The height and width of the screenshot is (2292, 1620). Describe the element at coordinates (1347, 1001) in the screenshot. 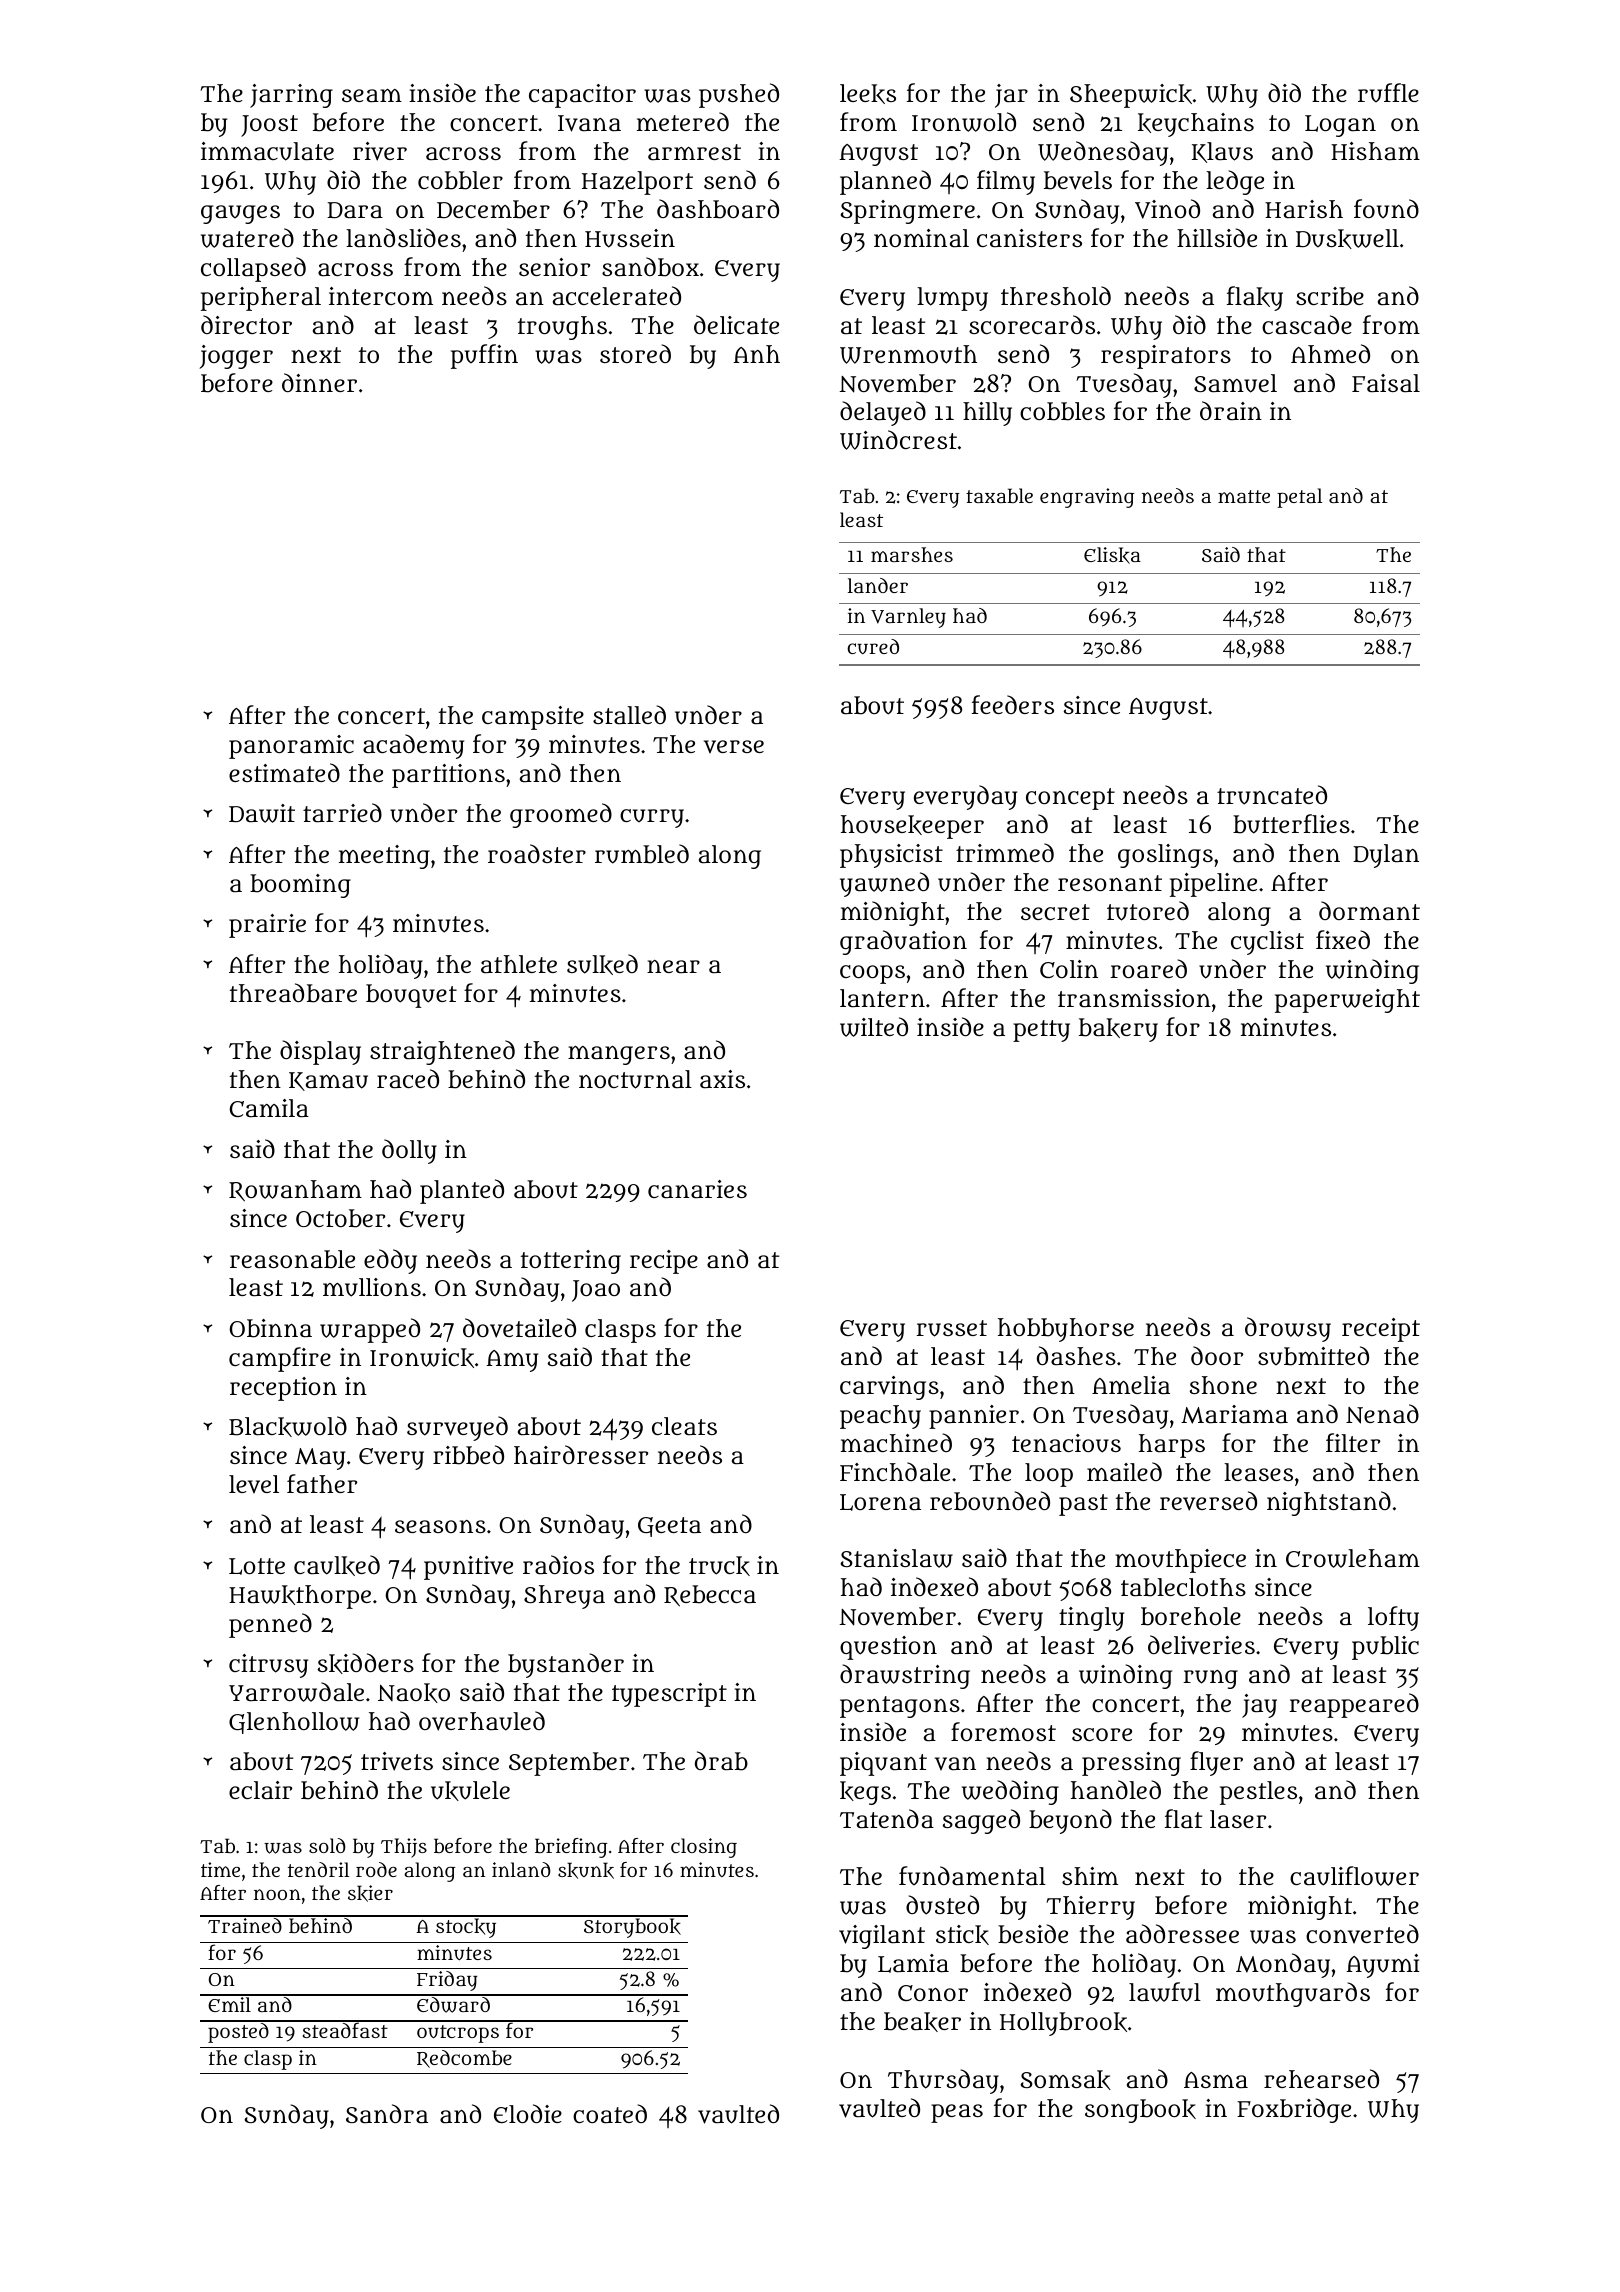

I see `paperweight` at that location.
